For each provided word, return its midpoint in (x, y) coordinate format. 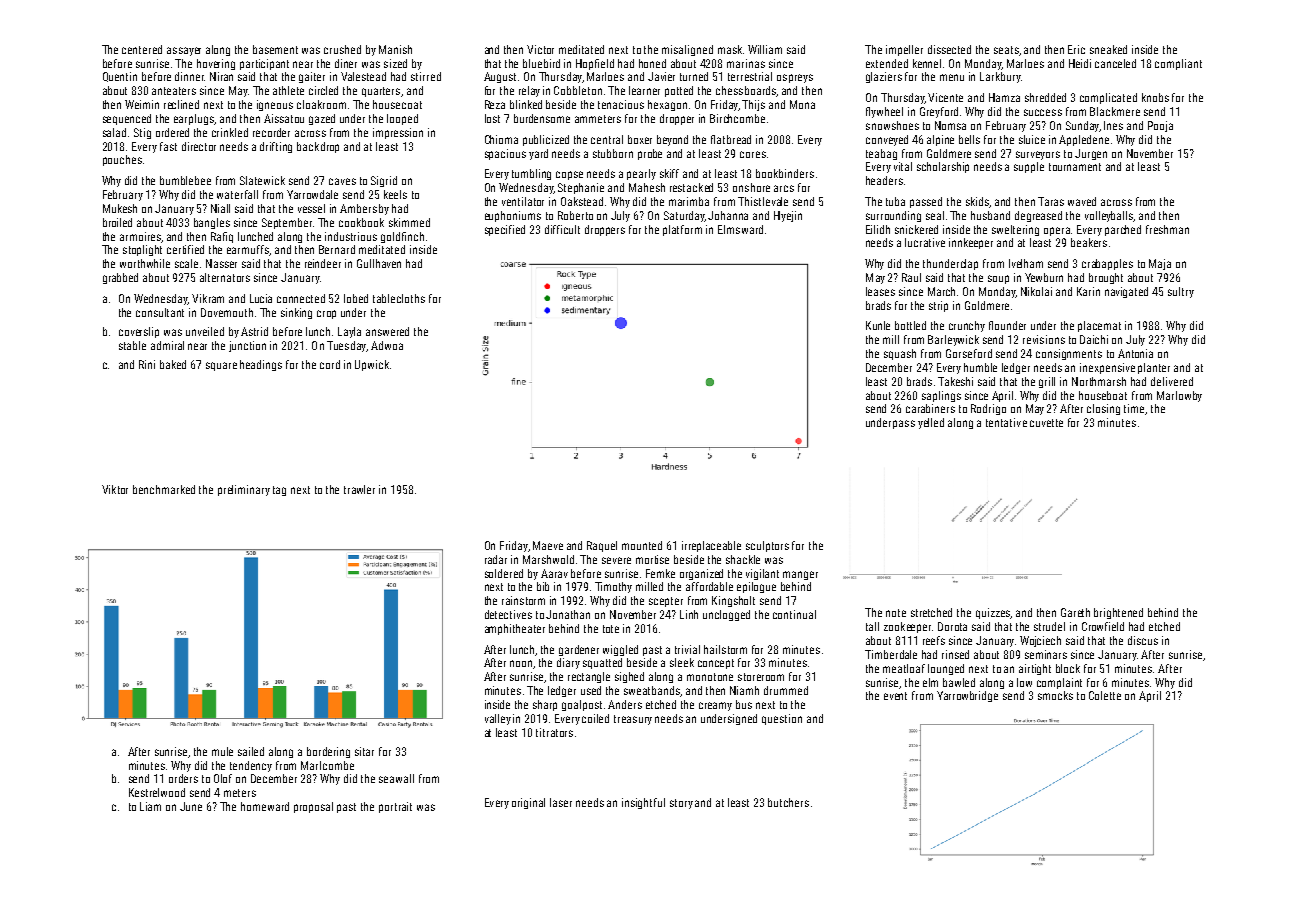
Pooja (1160, 126)
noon (521, 663)
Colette (1105, 695)
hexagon (667, 105)
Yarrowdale (312, 194)
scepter (666, 602)
